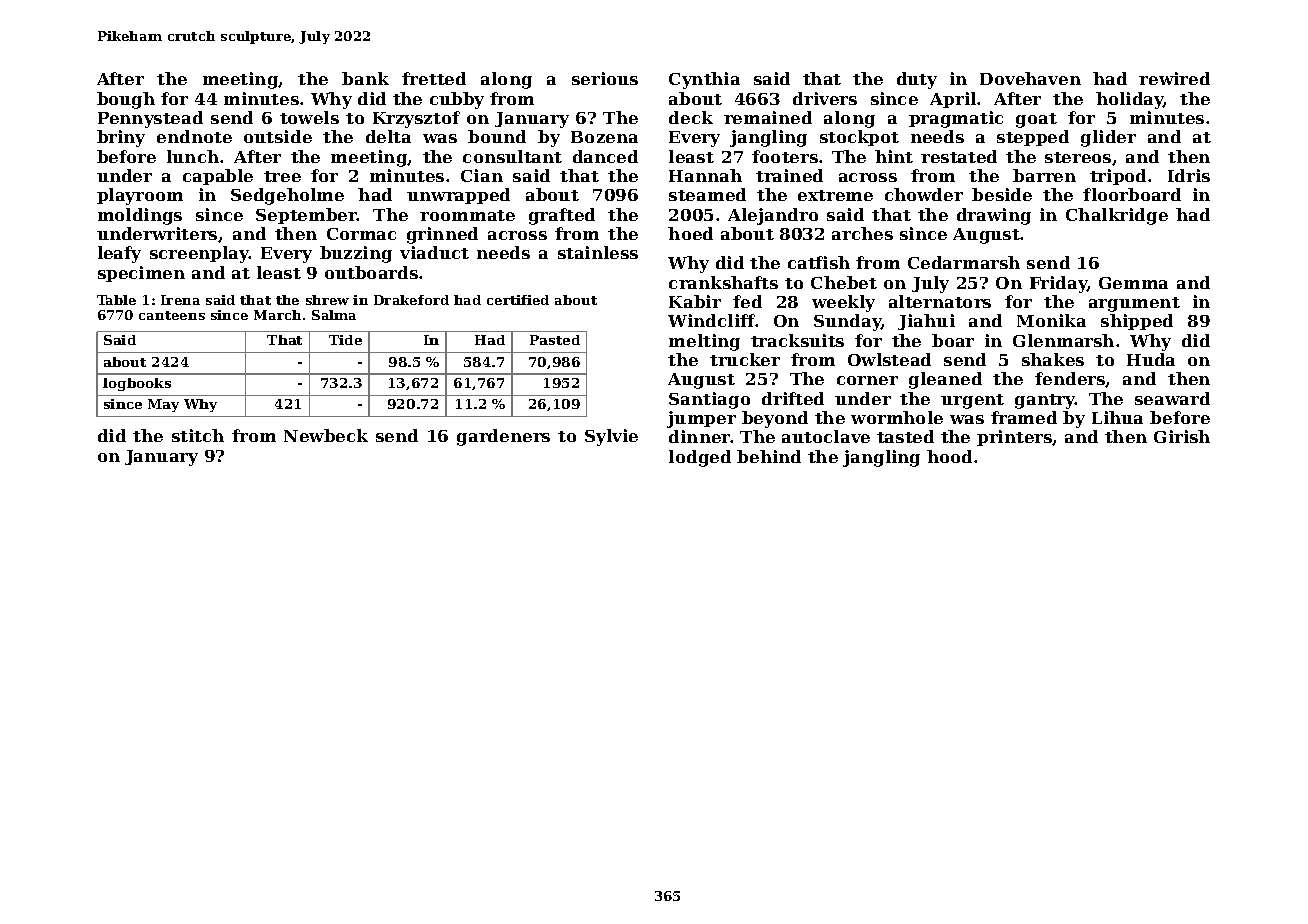 This screenshot has height=924, width=1308. What do you see at coordinates (503, 437) in the screenshot?
I see `gardeners` at bounding box center [503, 437].
